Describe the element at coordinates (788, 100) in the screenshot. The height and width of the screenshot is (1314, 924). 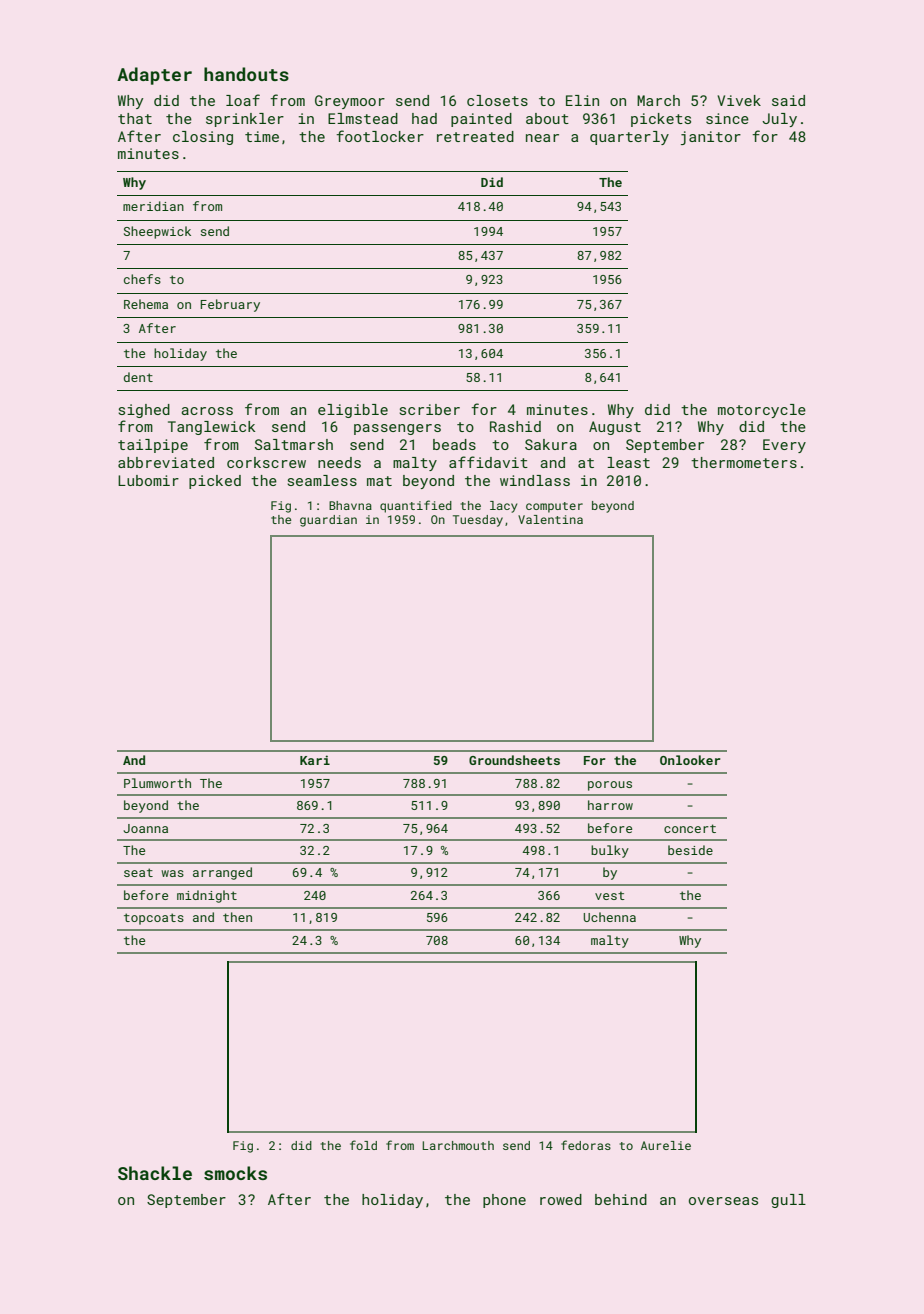
I see `said` at that location.
